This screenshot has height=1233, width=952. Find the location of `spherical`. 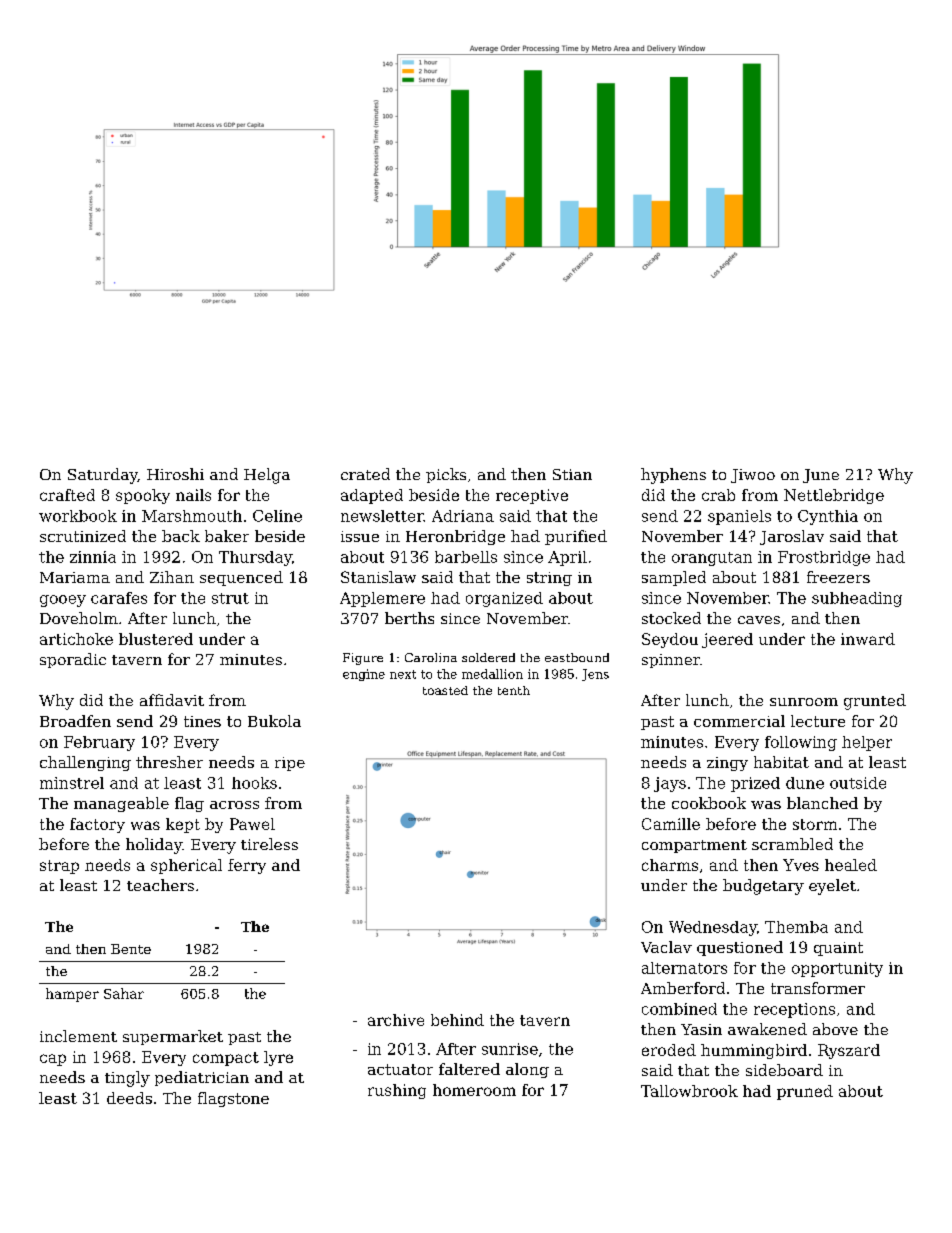

spherical is located at coordinates (186, 866).
